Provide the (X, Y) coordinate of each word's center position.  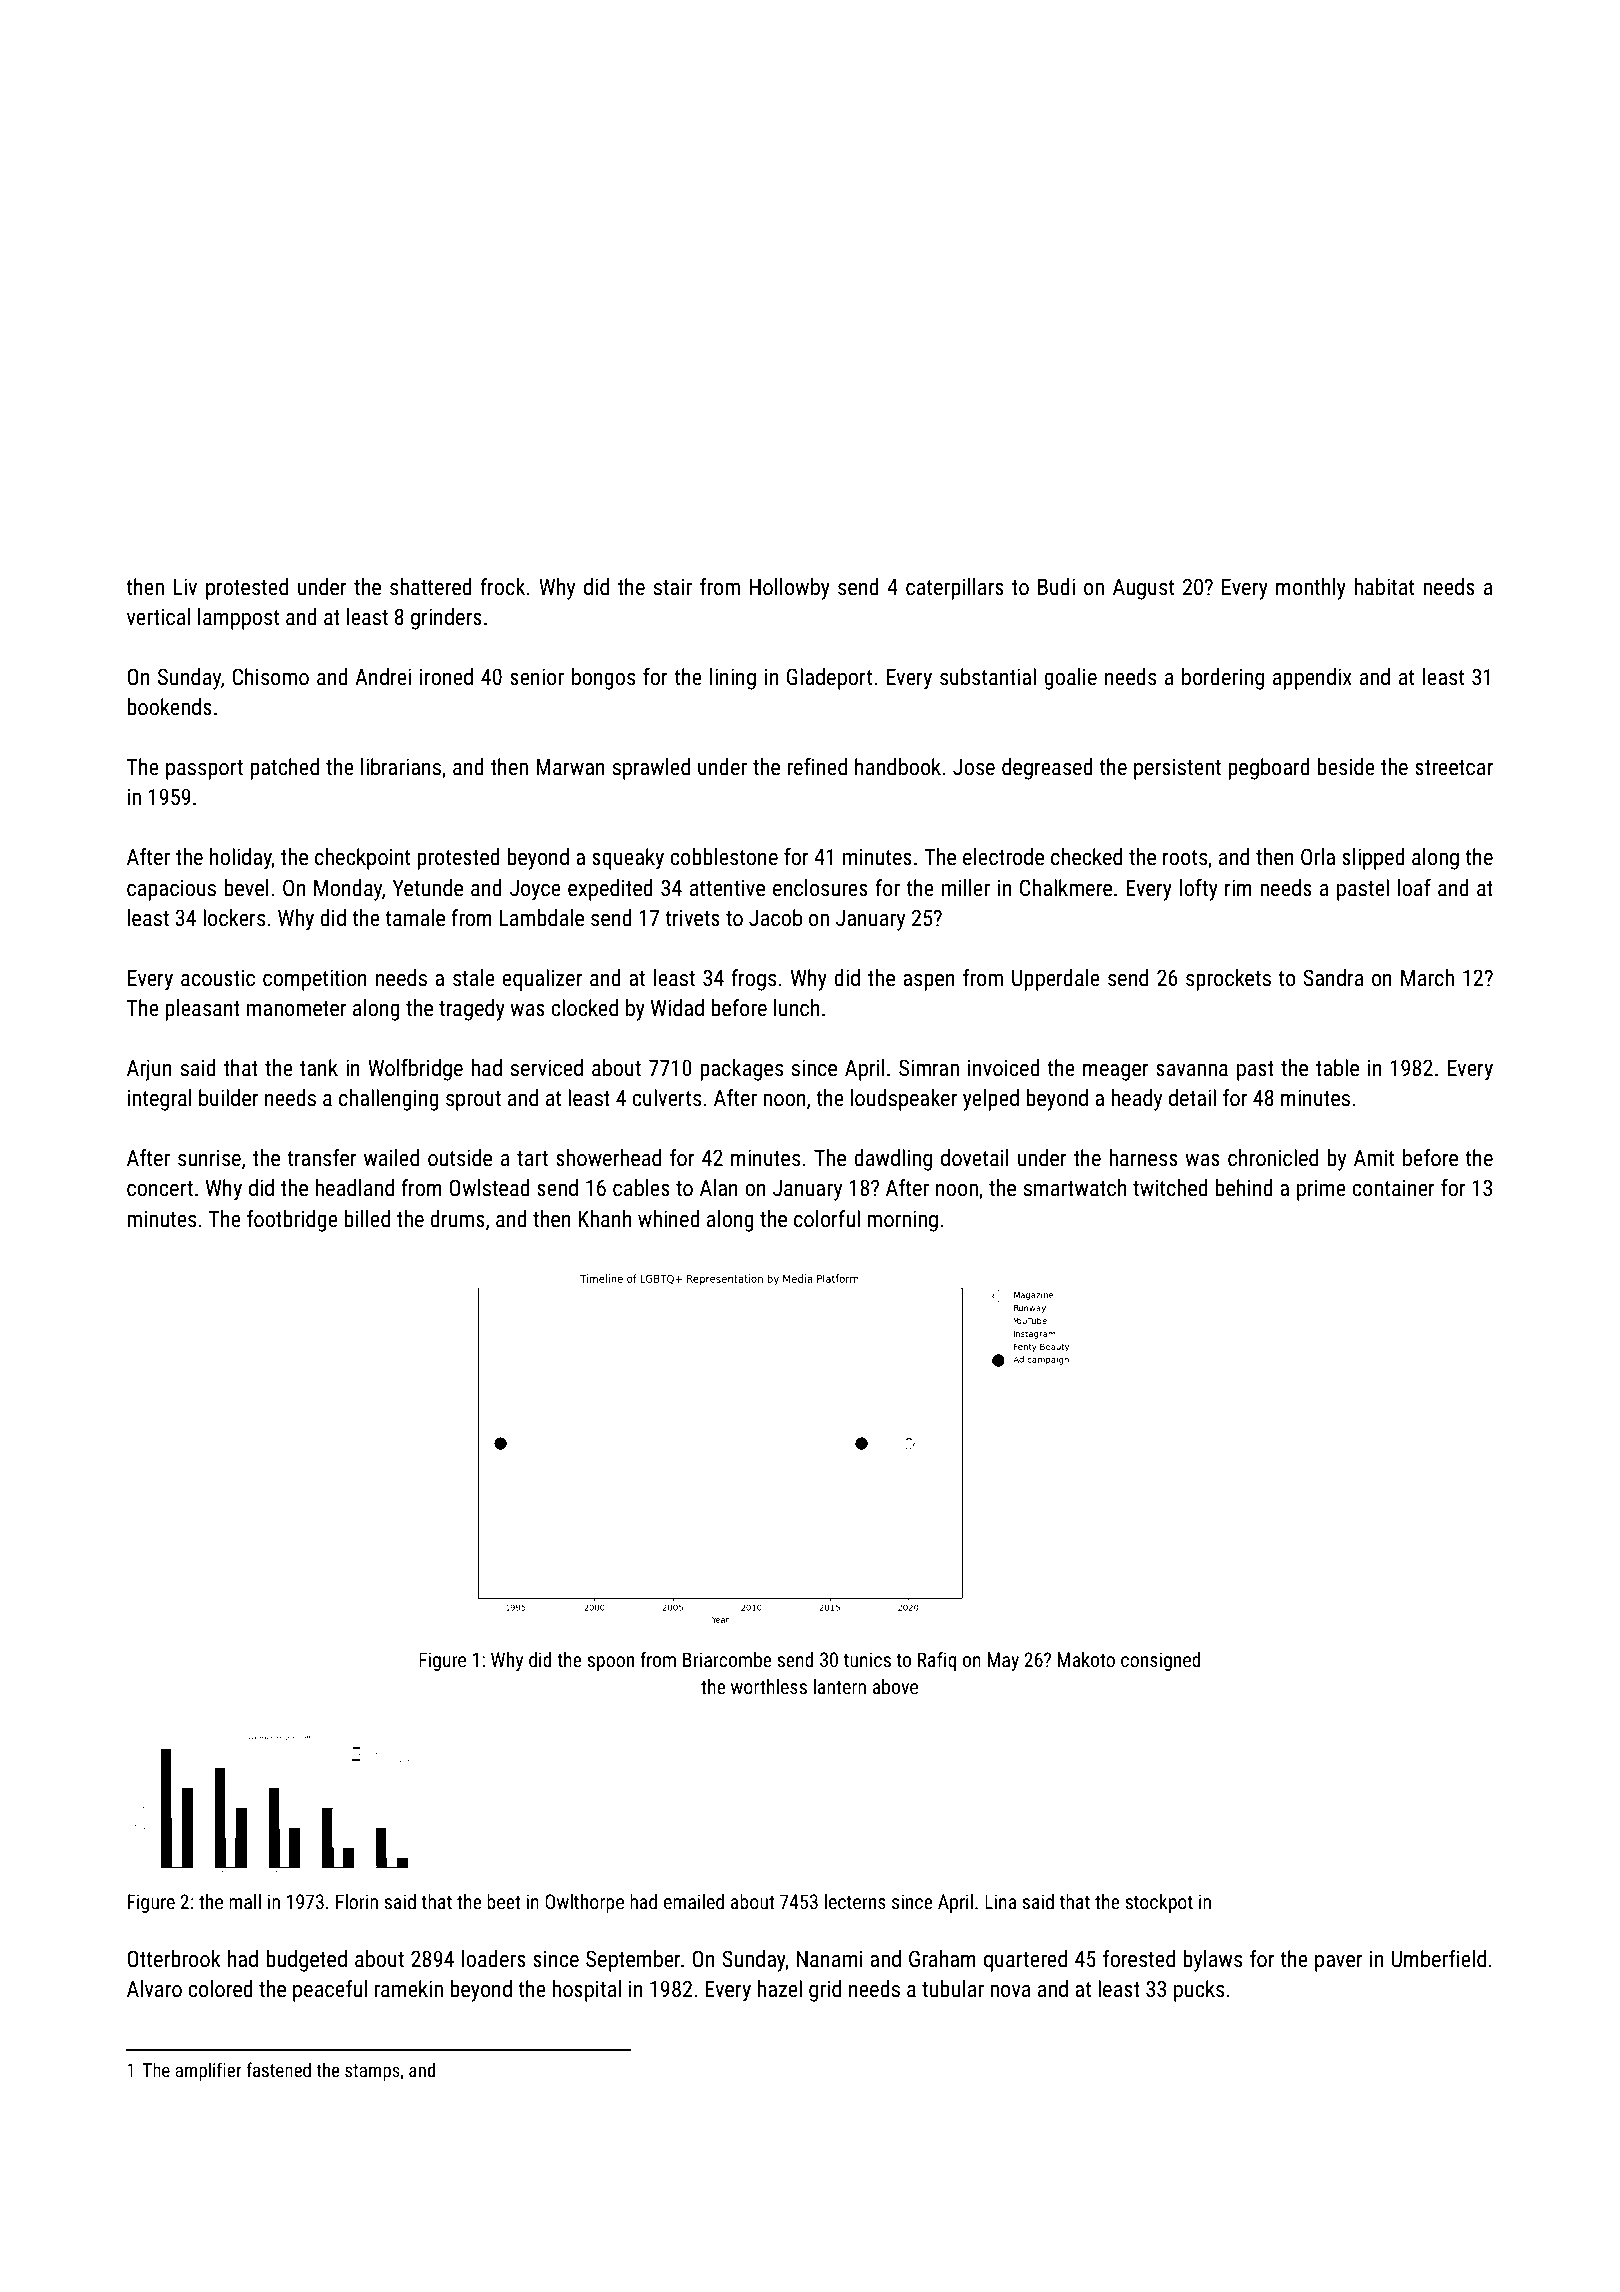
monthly (1311, 589)
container (1393, 1188)
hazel (779, 1989)
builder (228, 1098)
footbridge (292, 1221)
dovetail (975, 1158)
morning (902, 1221)
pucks (1199, 1991)
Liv (185, 586)
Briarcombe (727, 1659)
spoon (610, 1663)
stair (673, 587)
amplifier (208, 2071)
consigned (1161, 1661)
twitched (1170, 1188)
